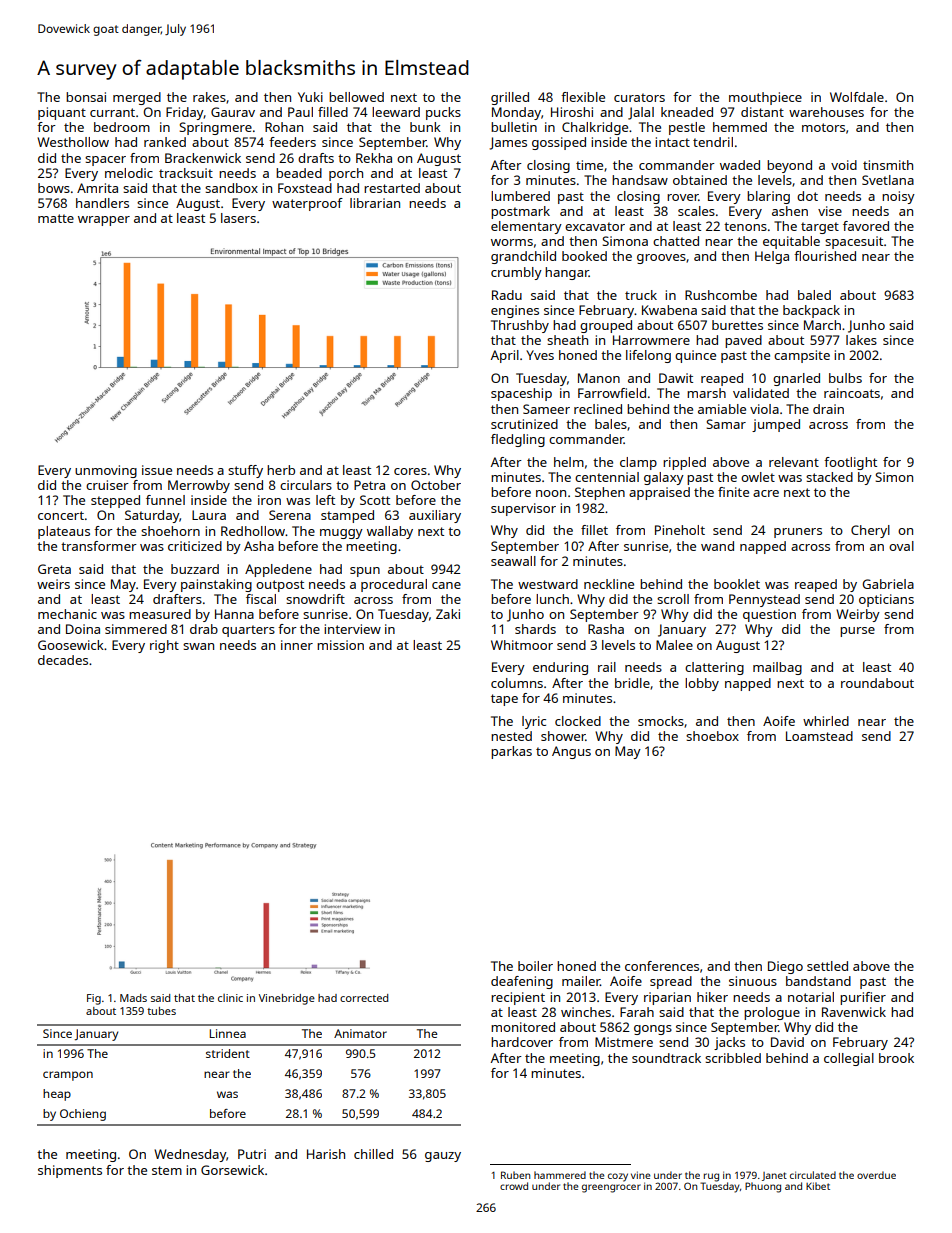 Image resolution: width=952 pixels, height=1233 pixels. What do you see at coordinates (726, 424) in the screenshot?
I see `Samar` at bounding box center [726, 424].
